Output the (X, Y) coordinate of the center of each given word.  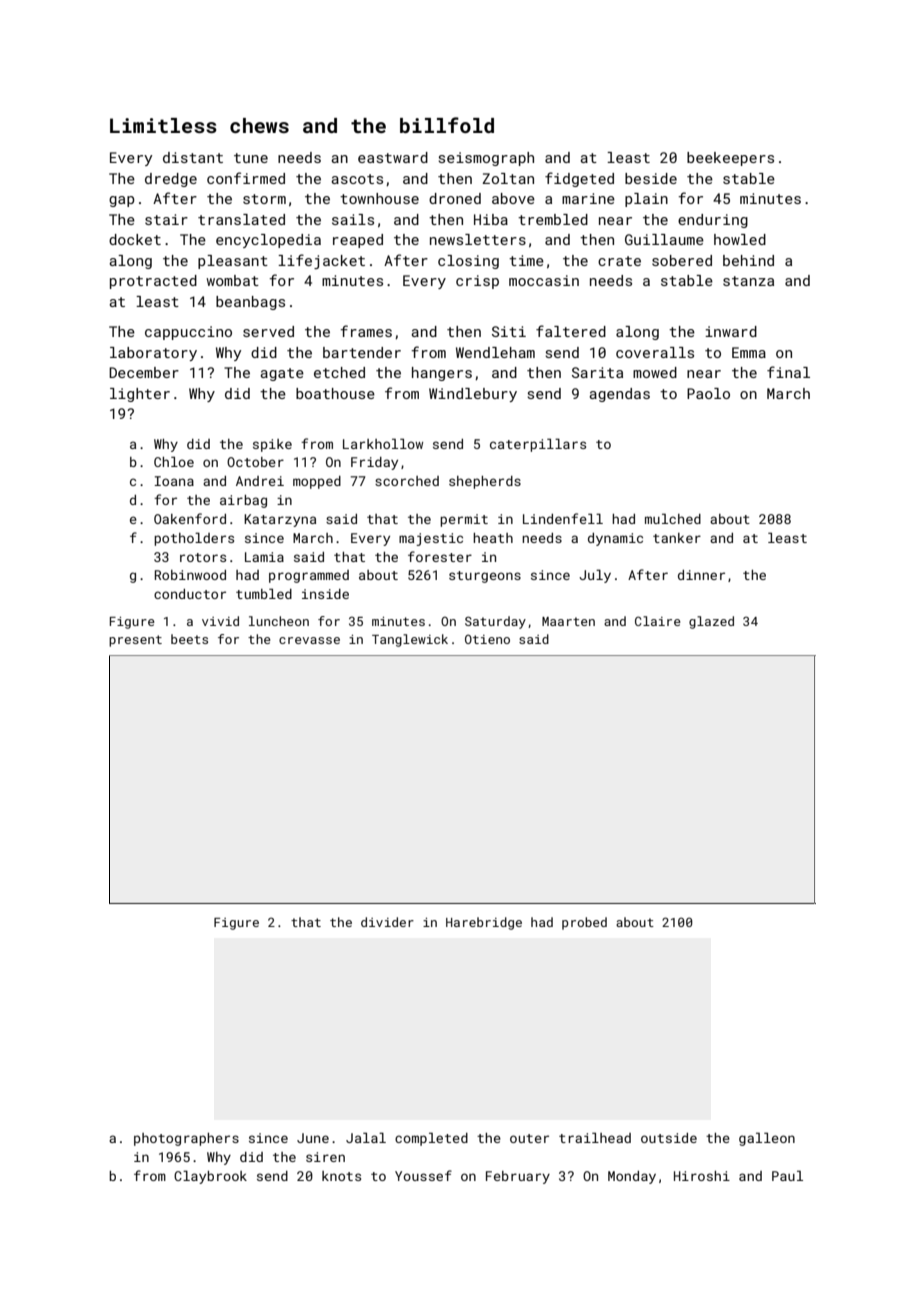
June (313, 1138)
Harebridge (484, 923)
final (788, 372)
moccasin (544, 280)
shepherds (485, 482)
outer (529, 1138)
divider (387, 922)
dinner (701, 575)
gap (122, 201)
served (268, 331)
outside (669, 1138)
